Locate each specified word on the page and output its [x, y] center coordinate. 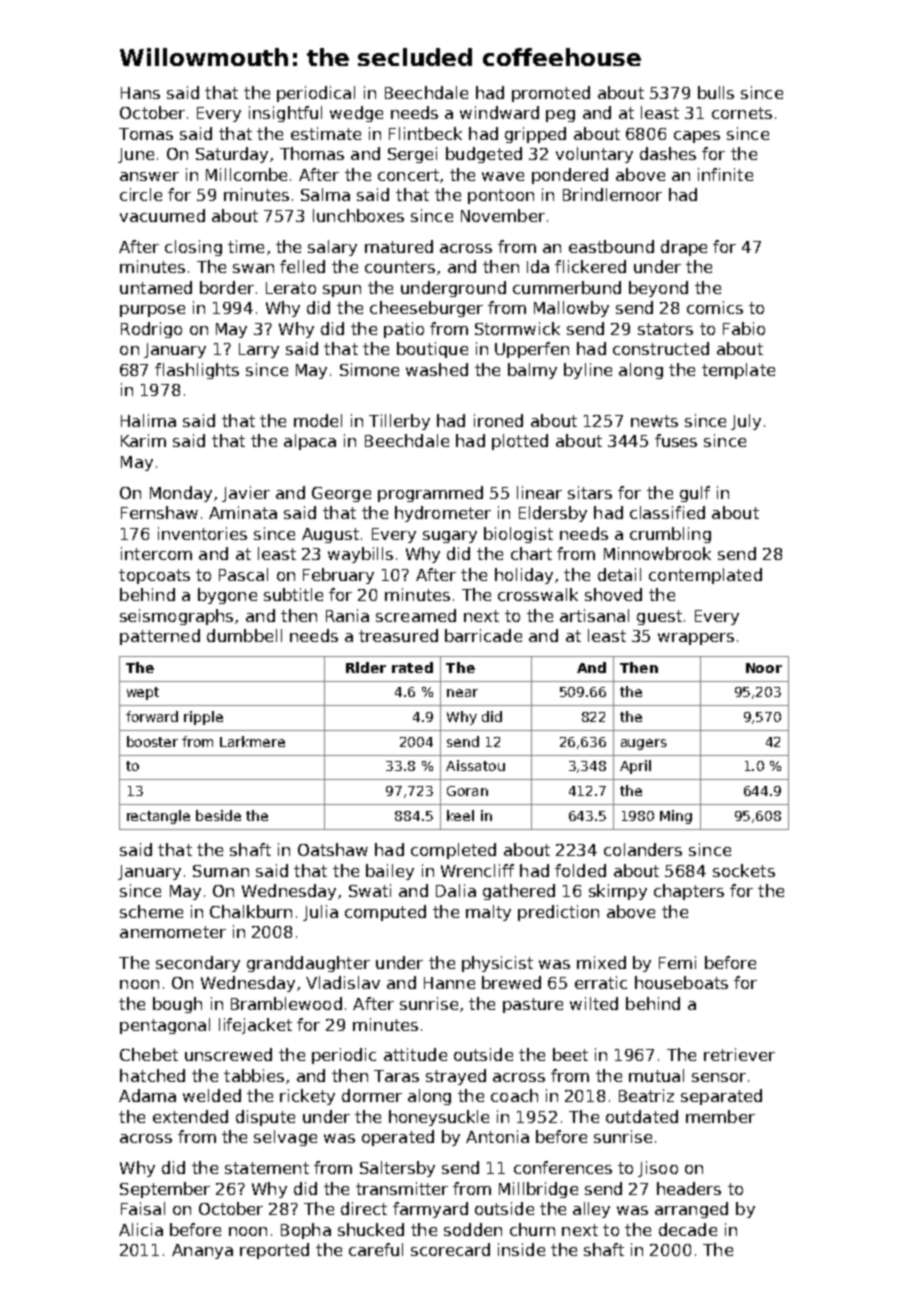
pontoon [501, 196]
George [341, 494]
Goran [467, 791]
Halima [148, 420]
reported [274, 1251]
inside [521, 1249]
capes [697, 137]
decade [688, 1229]
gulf [695, 494]
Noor [764, 668]
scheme [151, 911]
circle [141, 194]
